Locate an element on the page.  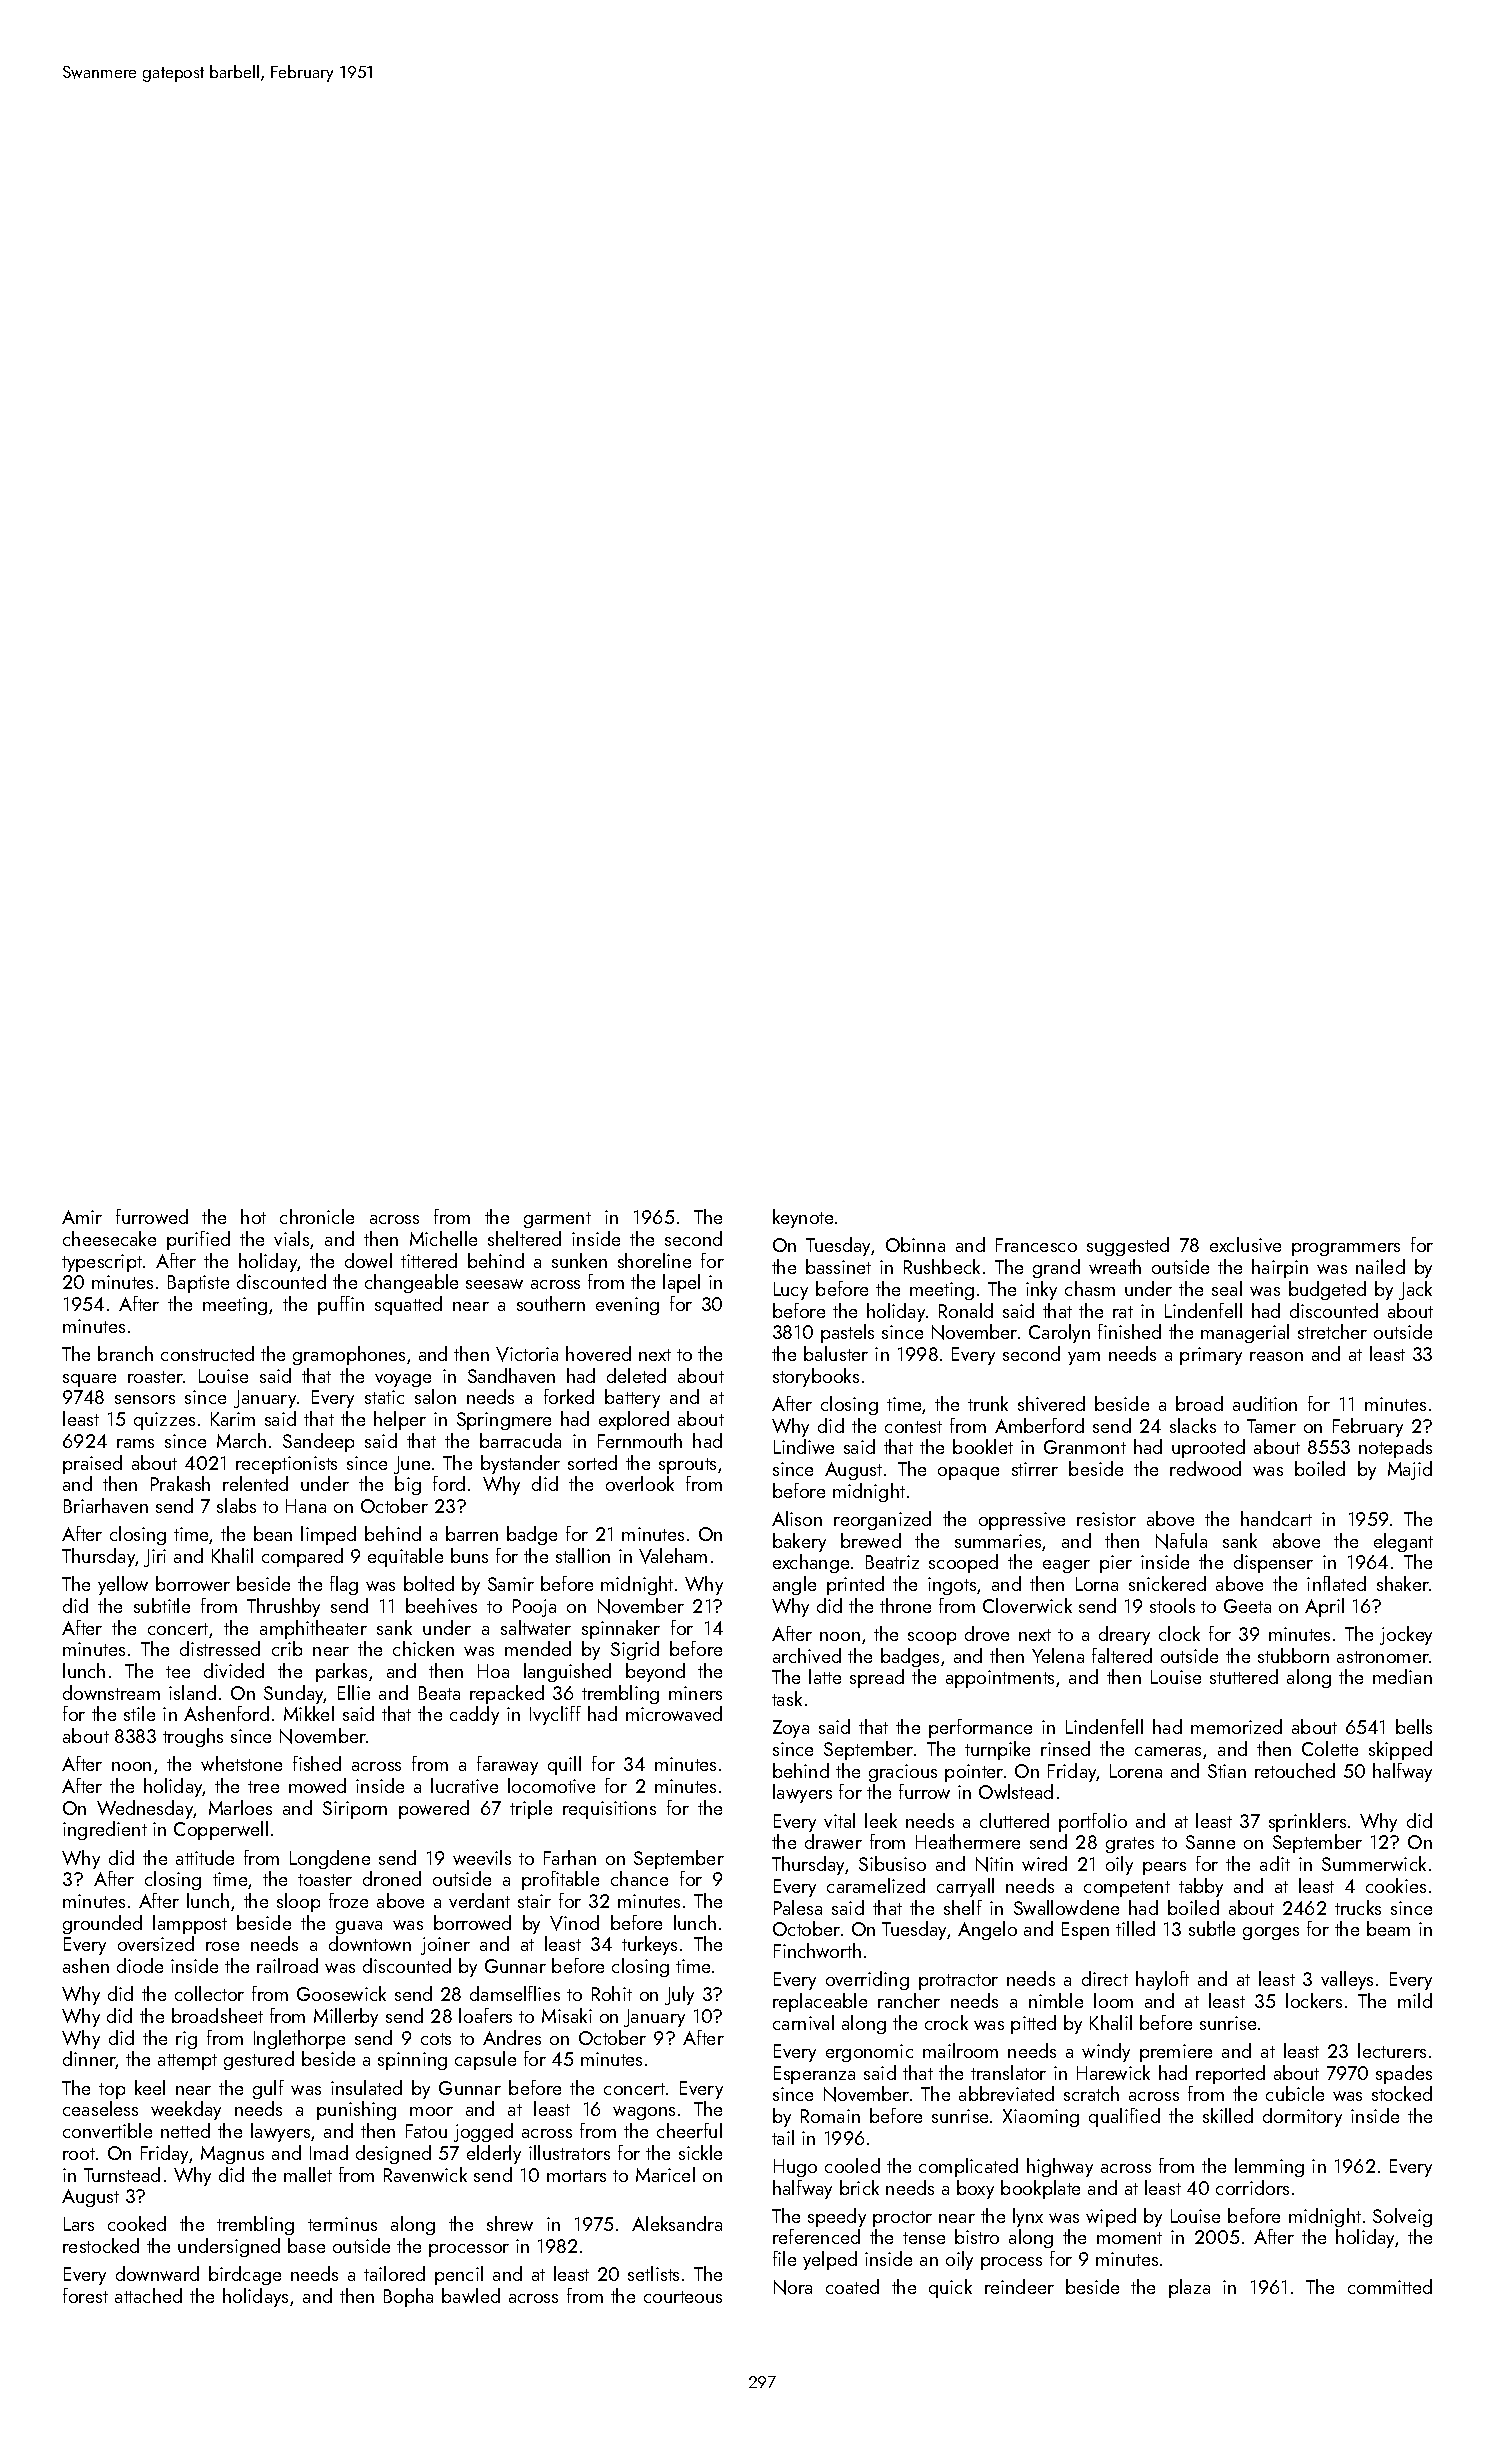
programmers is located at coordinates (1346, 1249).
